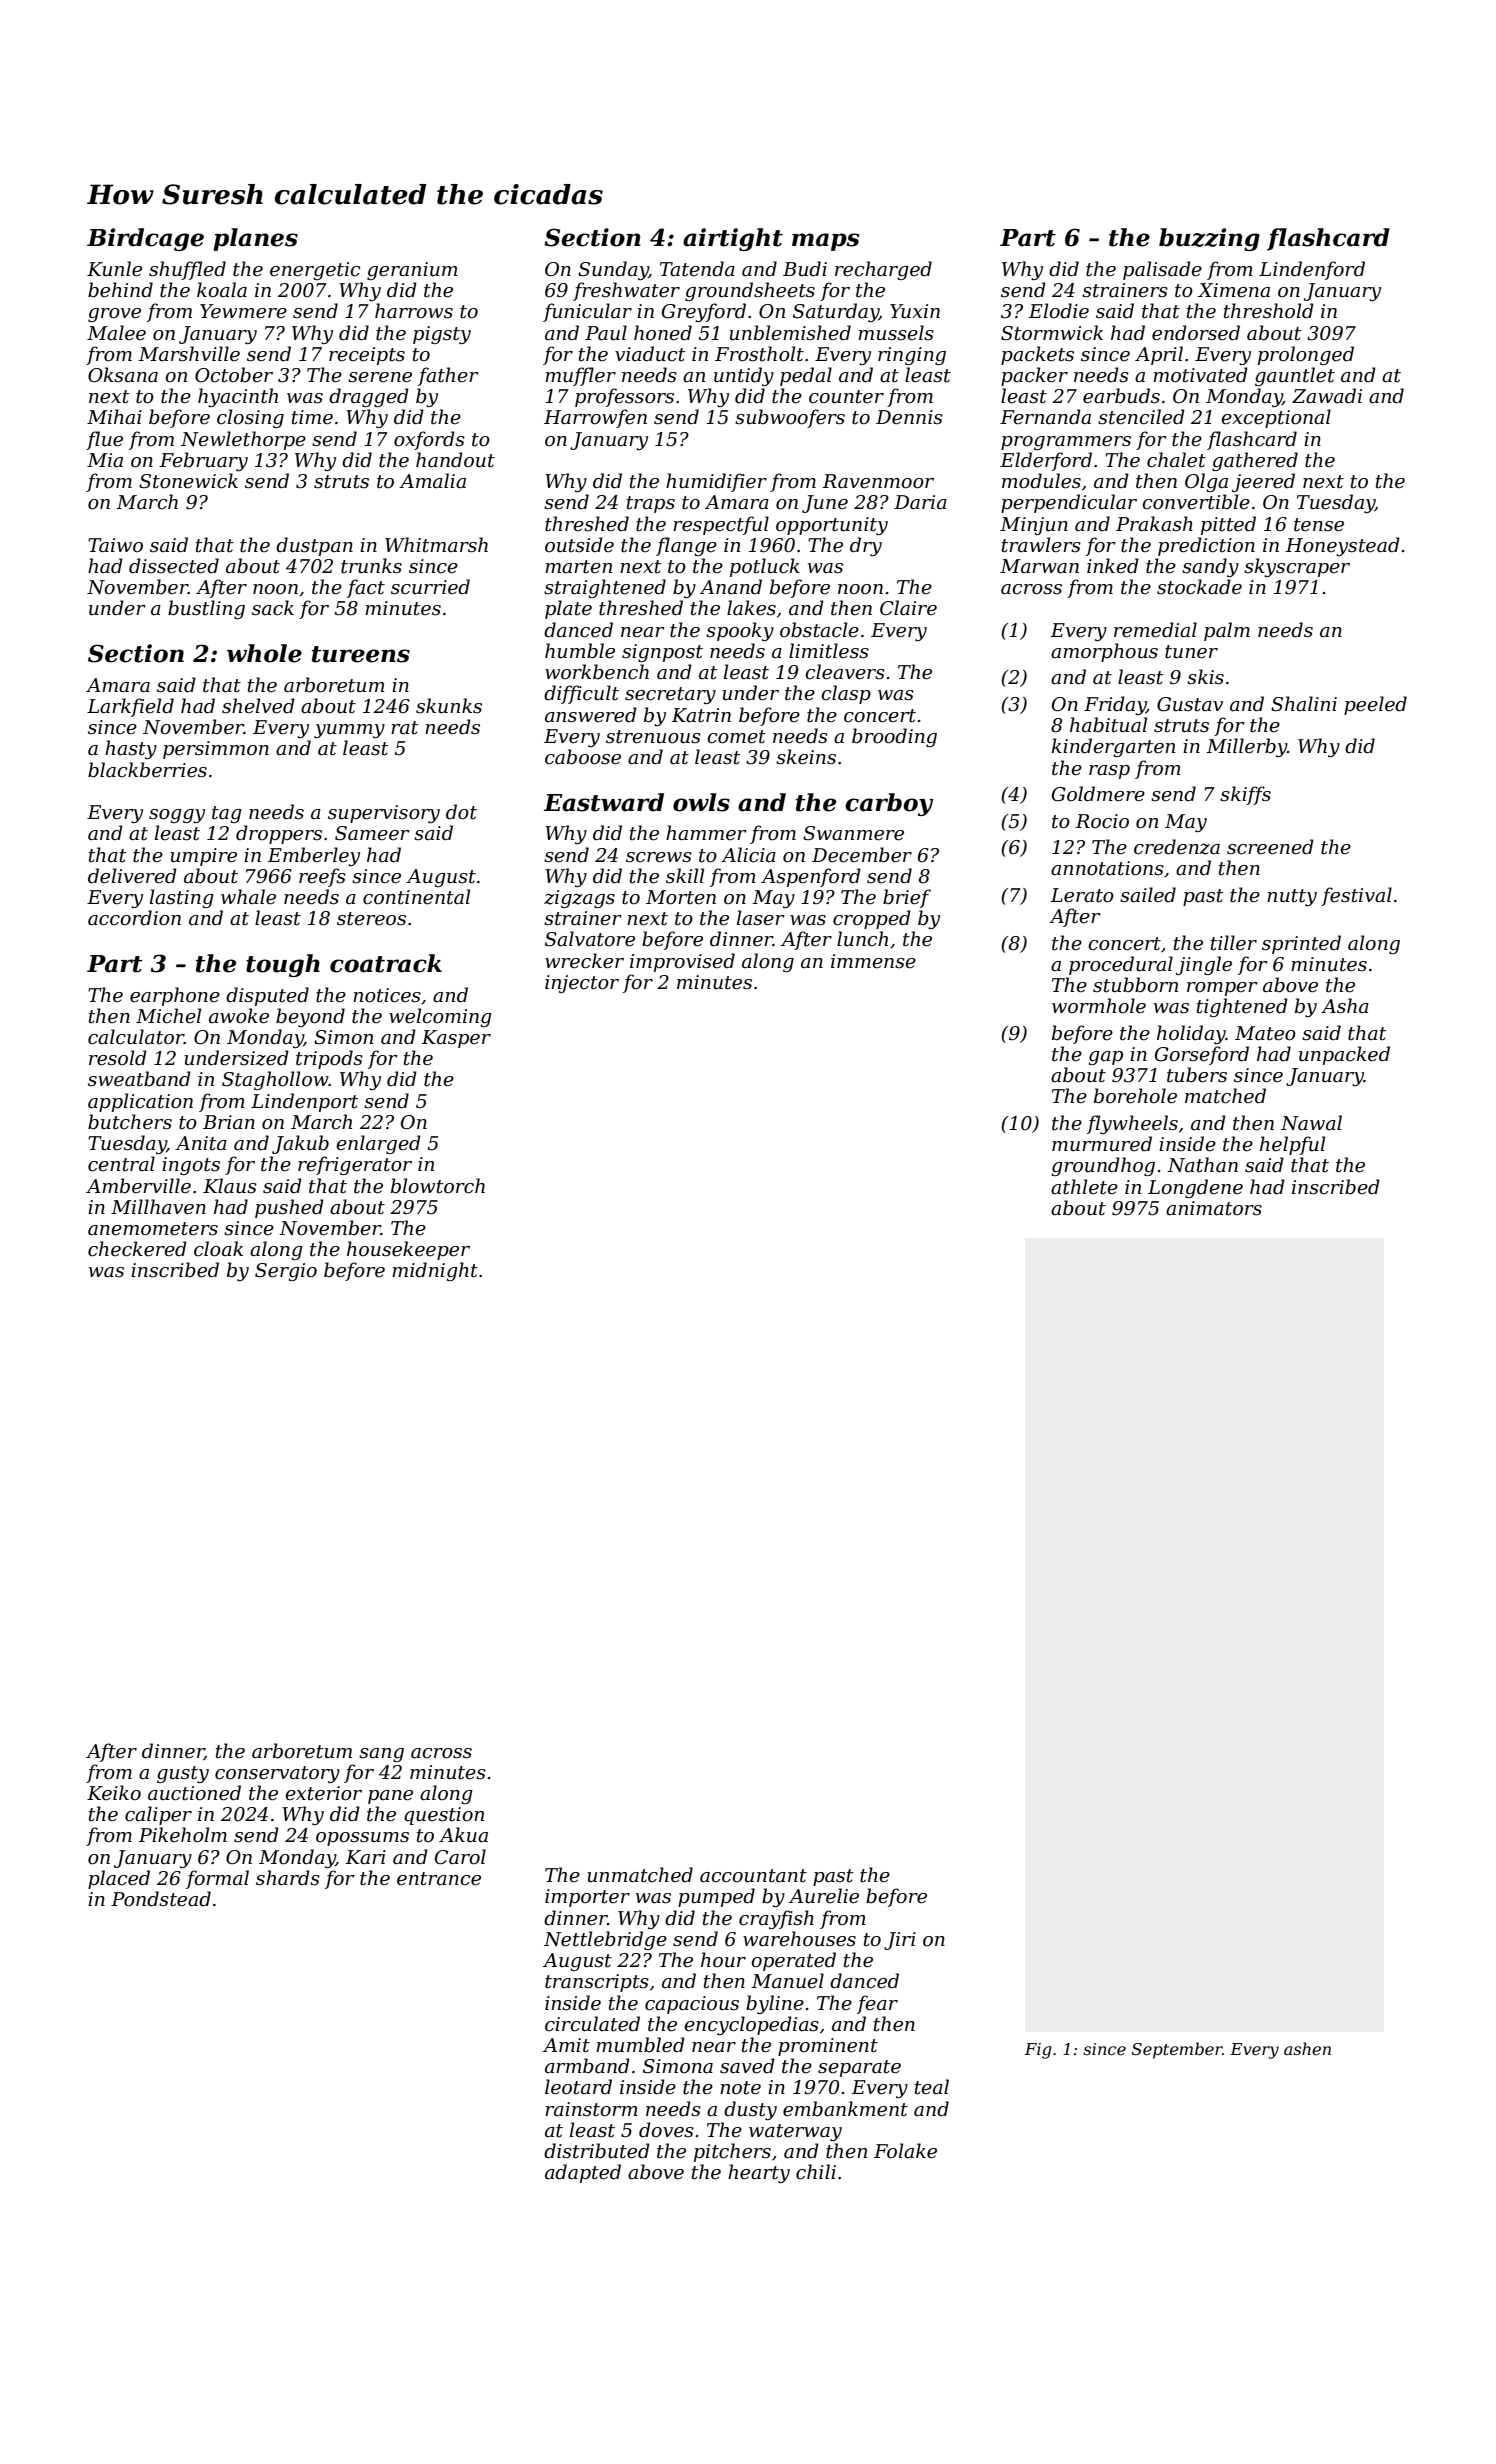  What do you see at coordinates (1228, 525) in the page?
I see `pitted` at bounding box center [1228, 525].
